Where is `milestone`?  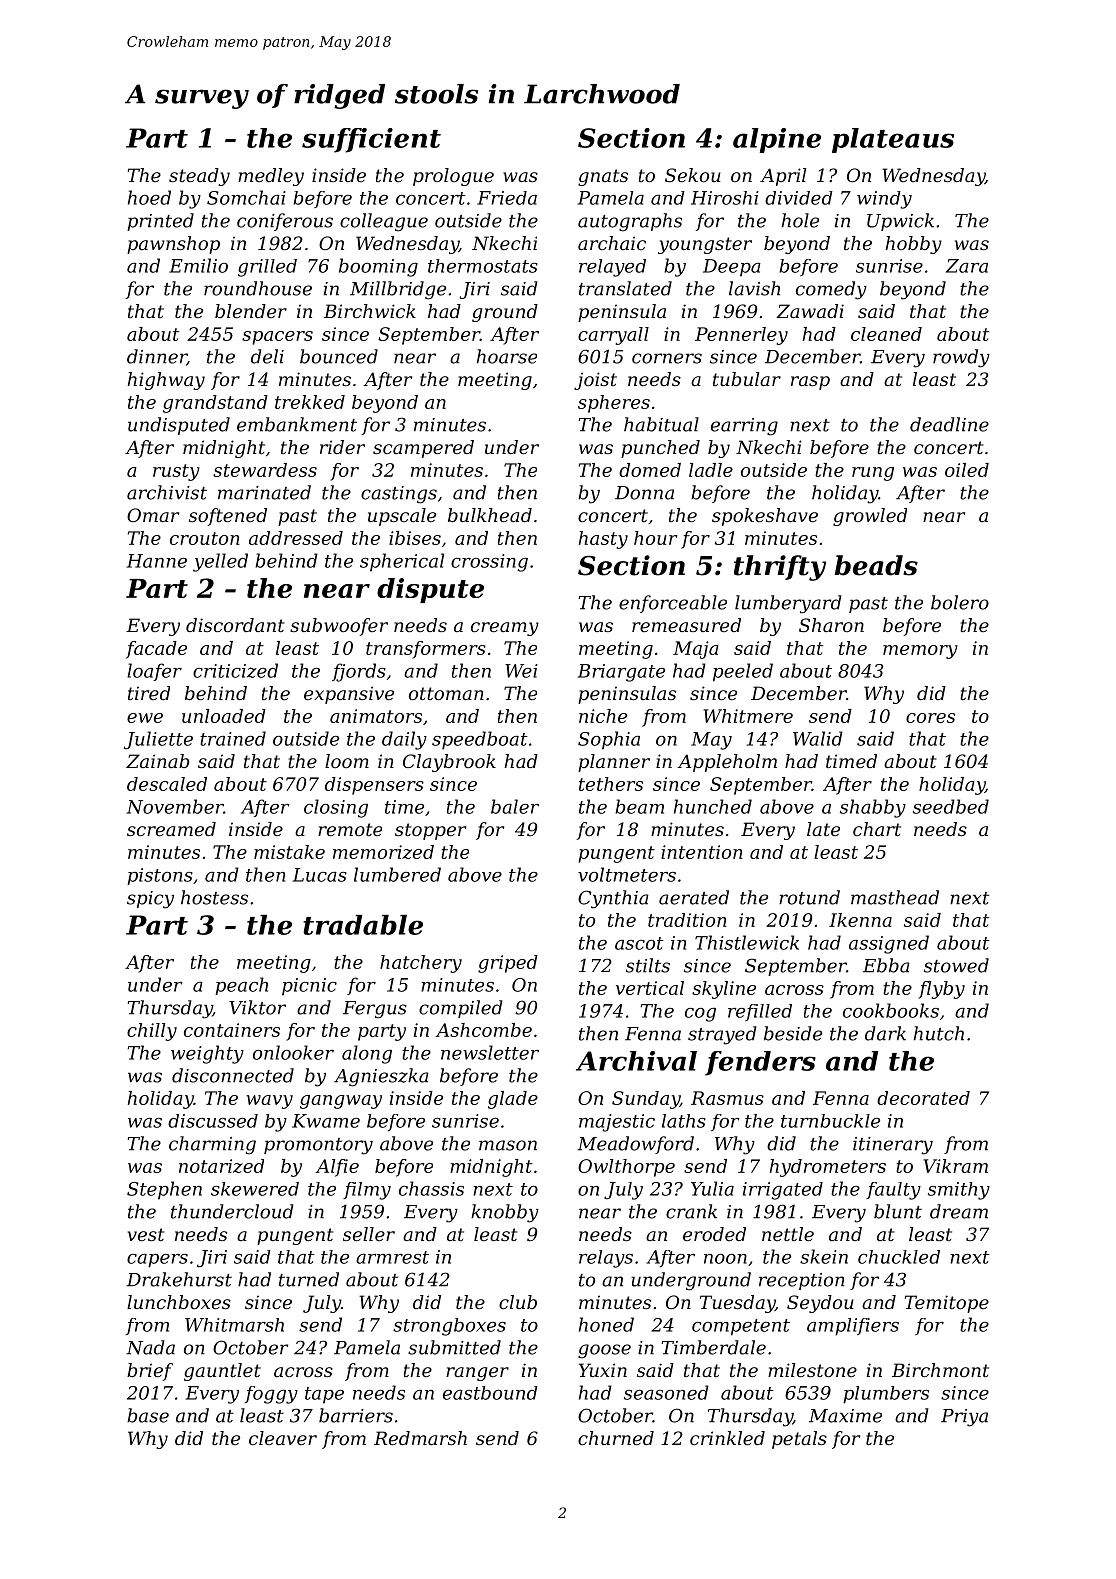
milestone is located at coordinates (812, 1370).
